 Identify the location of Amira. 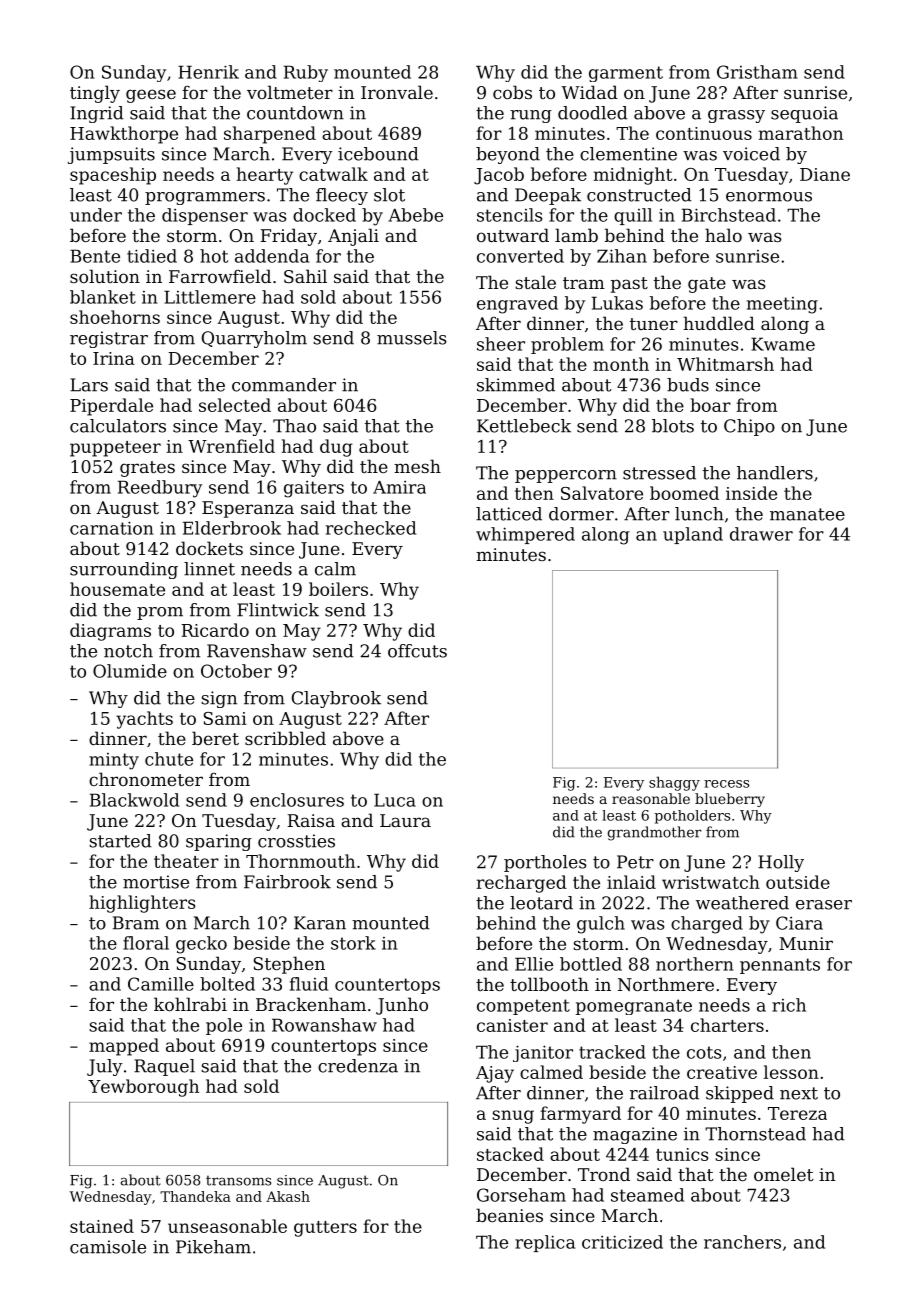
(399, 487).
